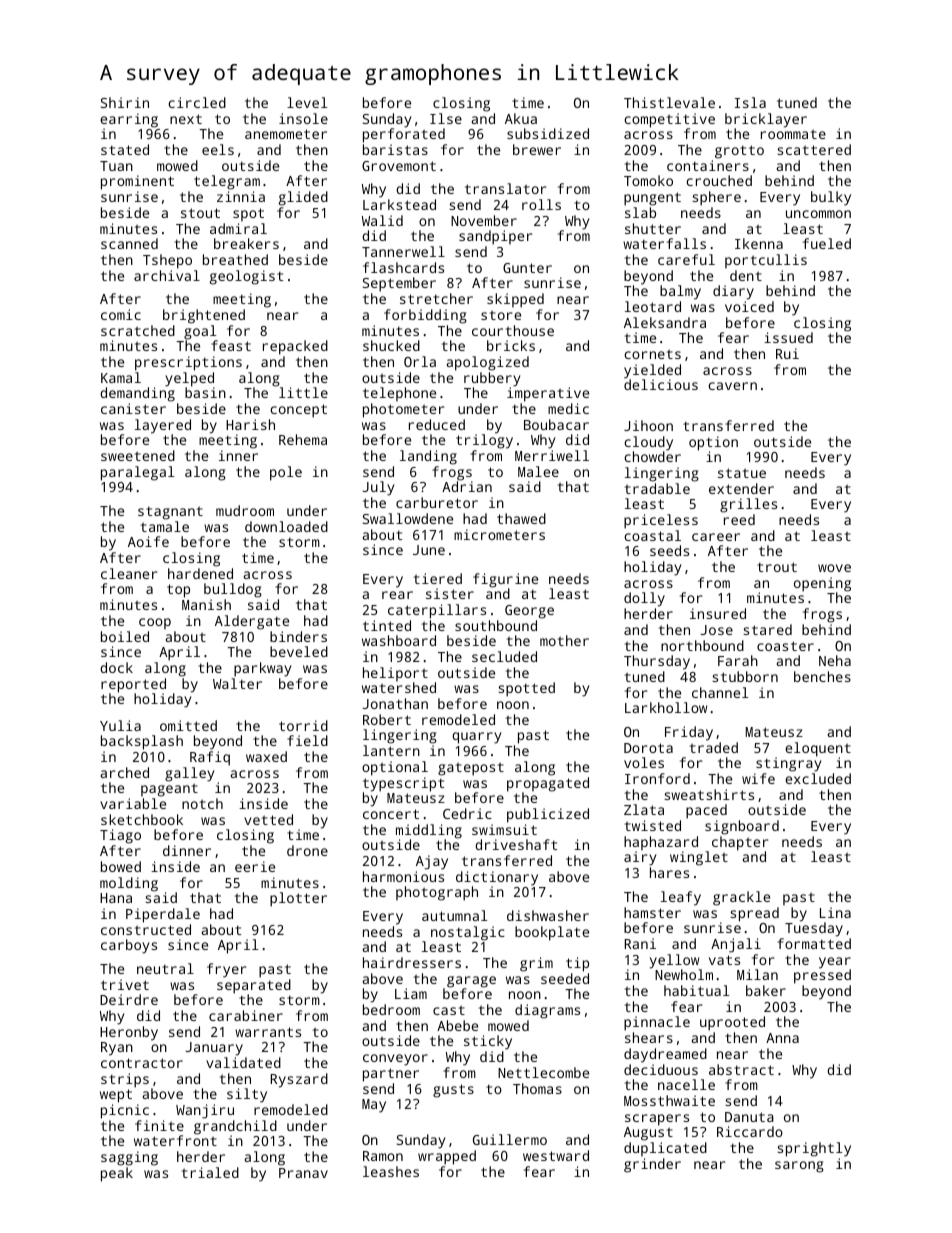 Image resolution: width=952 pixels, height=1233 pixels. Describe the element at coordinates (231, 345) in the image. I see `feast` at that location.
